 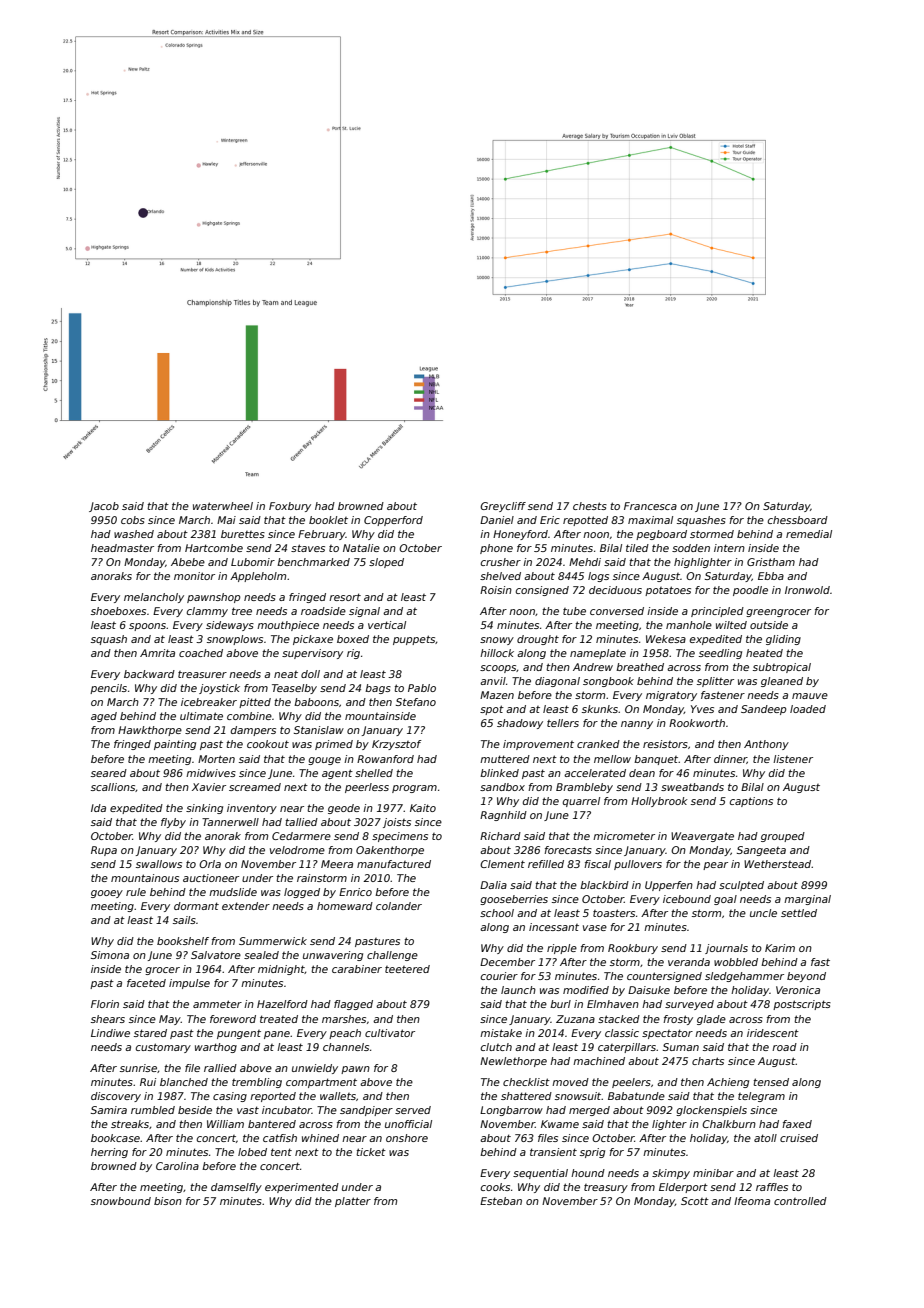 What do you see at coordinates (400, 837) in the document?
I see `specimens` at bounding box center [400, 837].
